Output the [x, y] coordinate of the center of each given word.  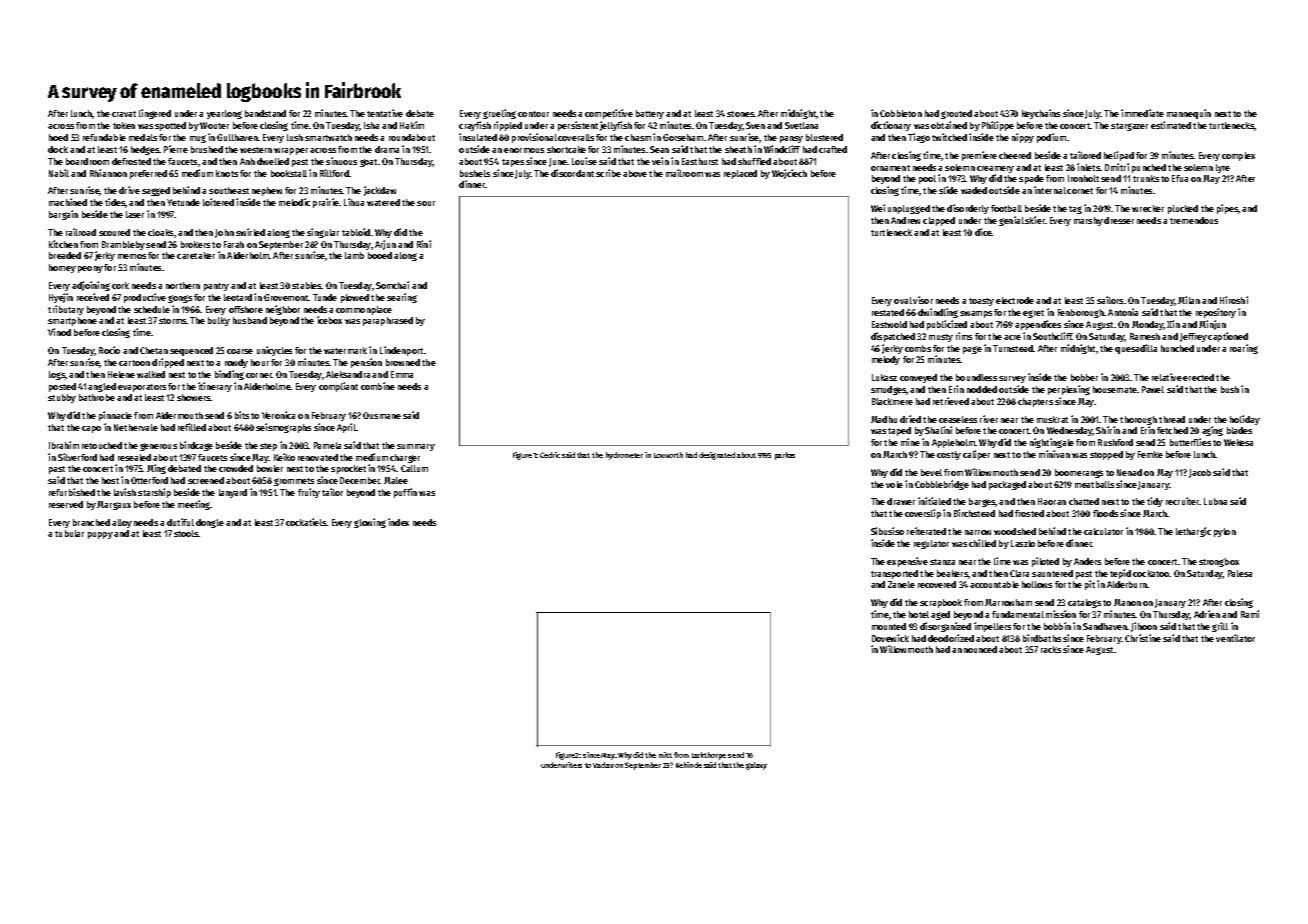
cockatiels [306, 522]
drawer [901, 501]
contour [533, 114]
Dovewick [890, 638]
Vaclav [603, 765]
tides [115, 202]
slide [948, 190]
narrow [978, 532]
